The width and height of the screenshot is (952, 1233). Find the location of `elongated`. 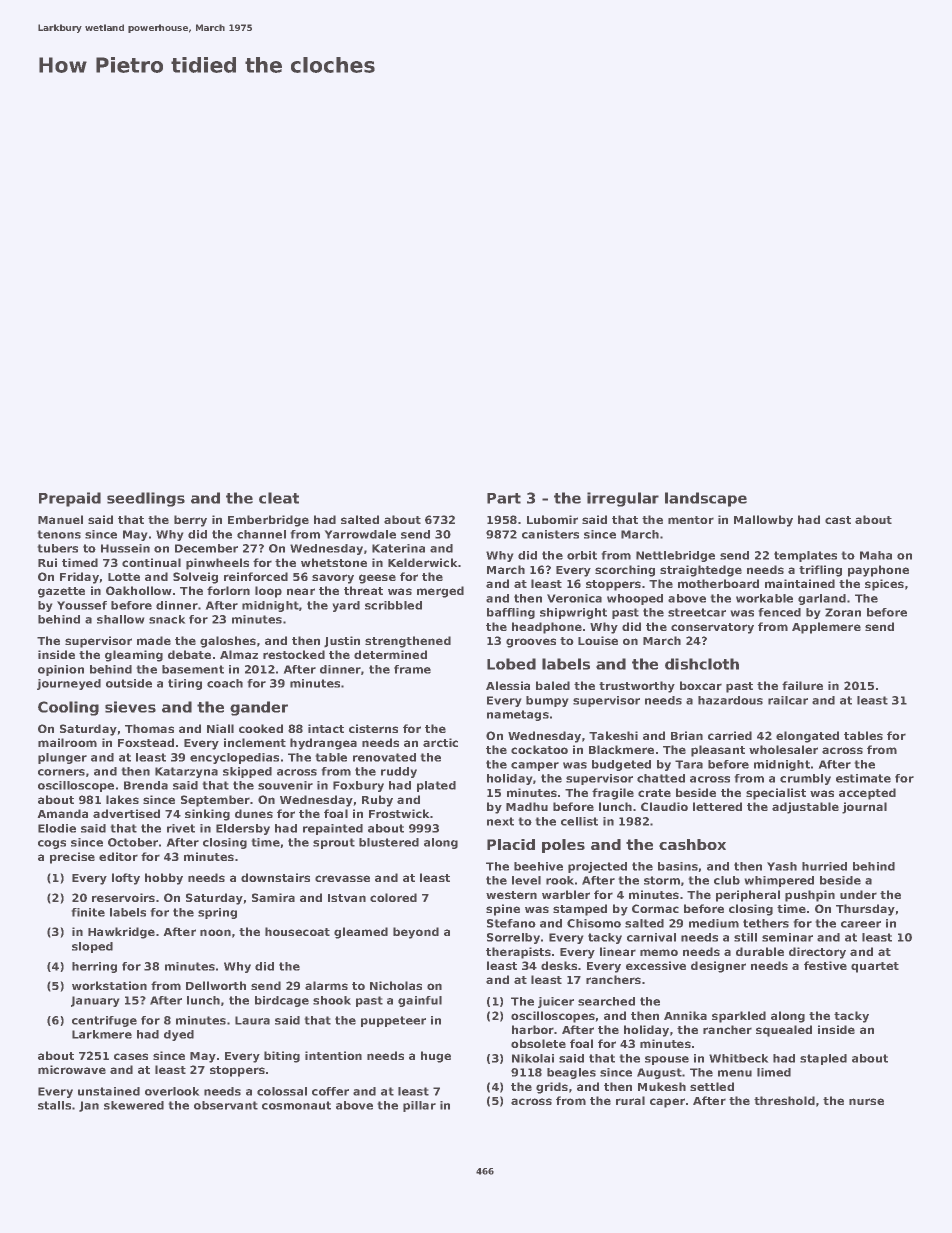

elongated is located at coordinates (807, 737).
